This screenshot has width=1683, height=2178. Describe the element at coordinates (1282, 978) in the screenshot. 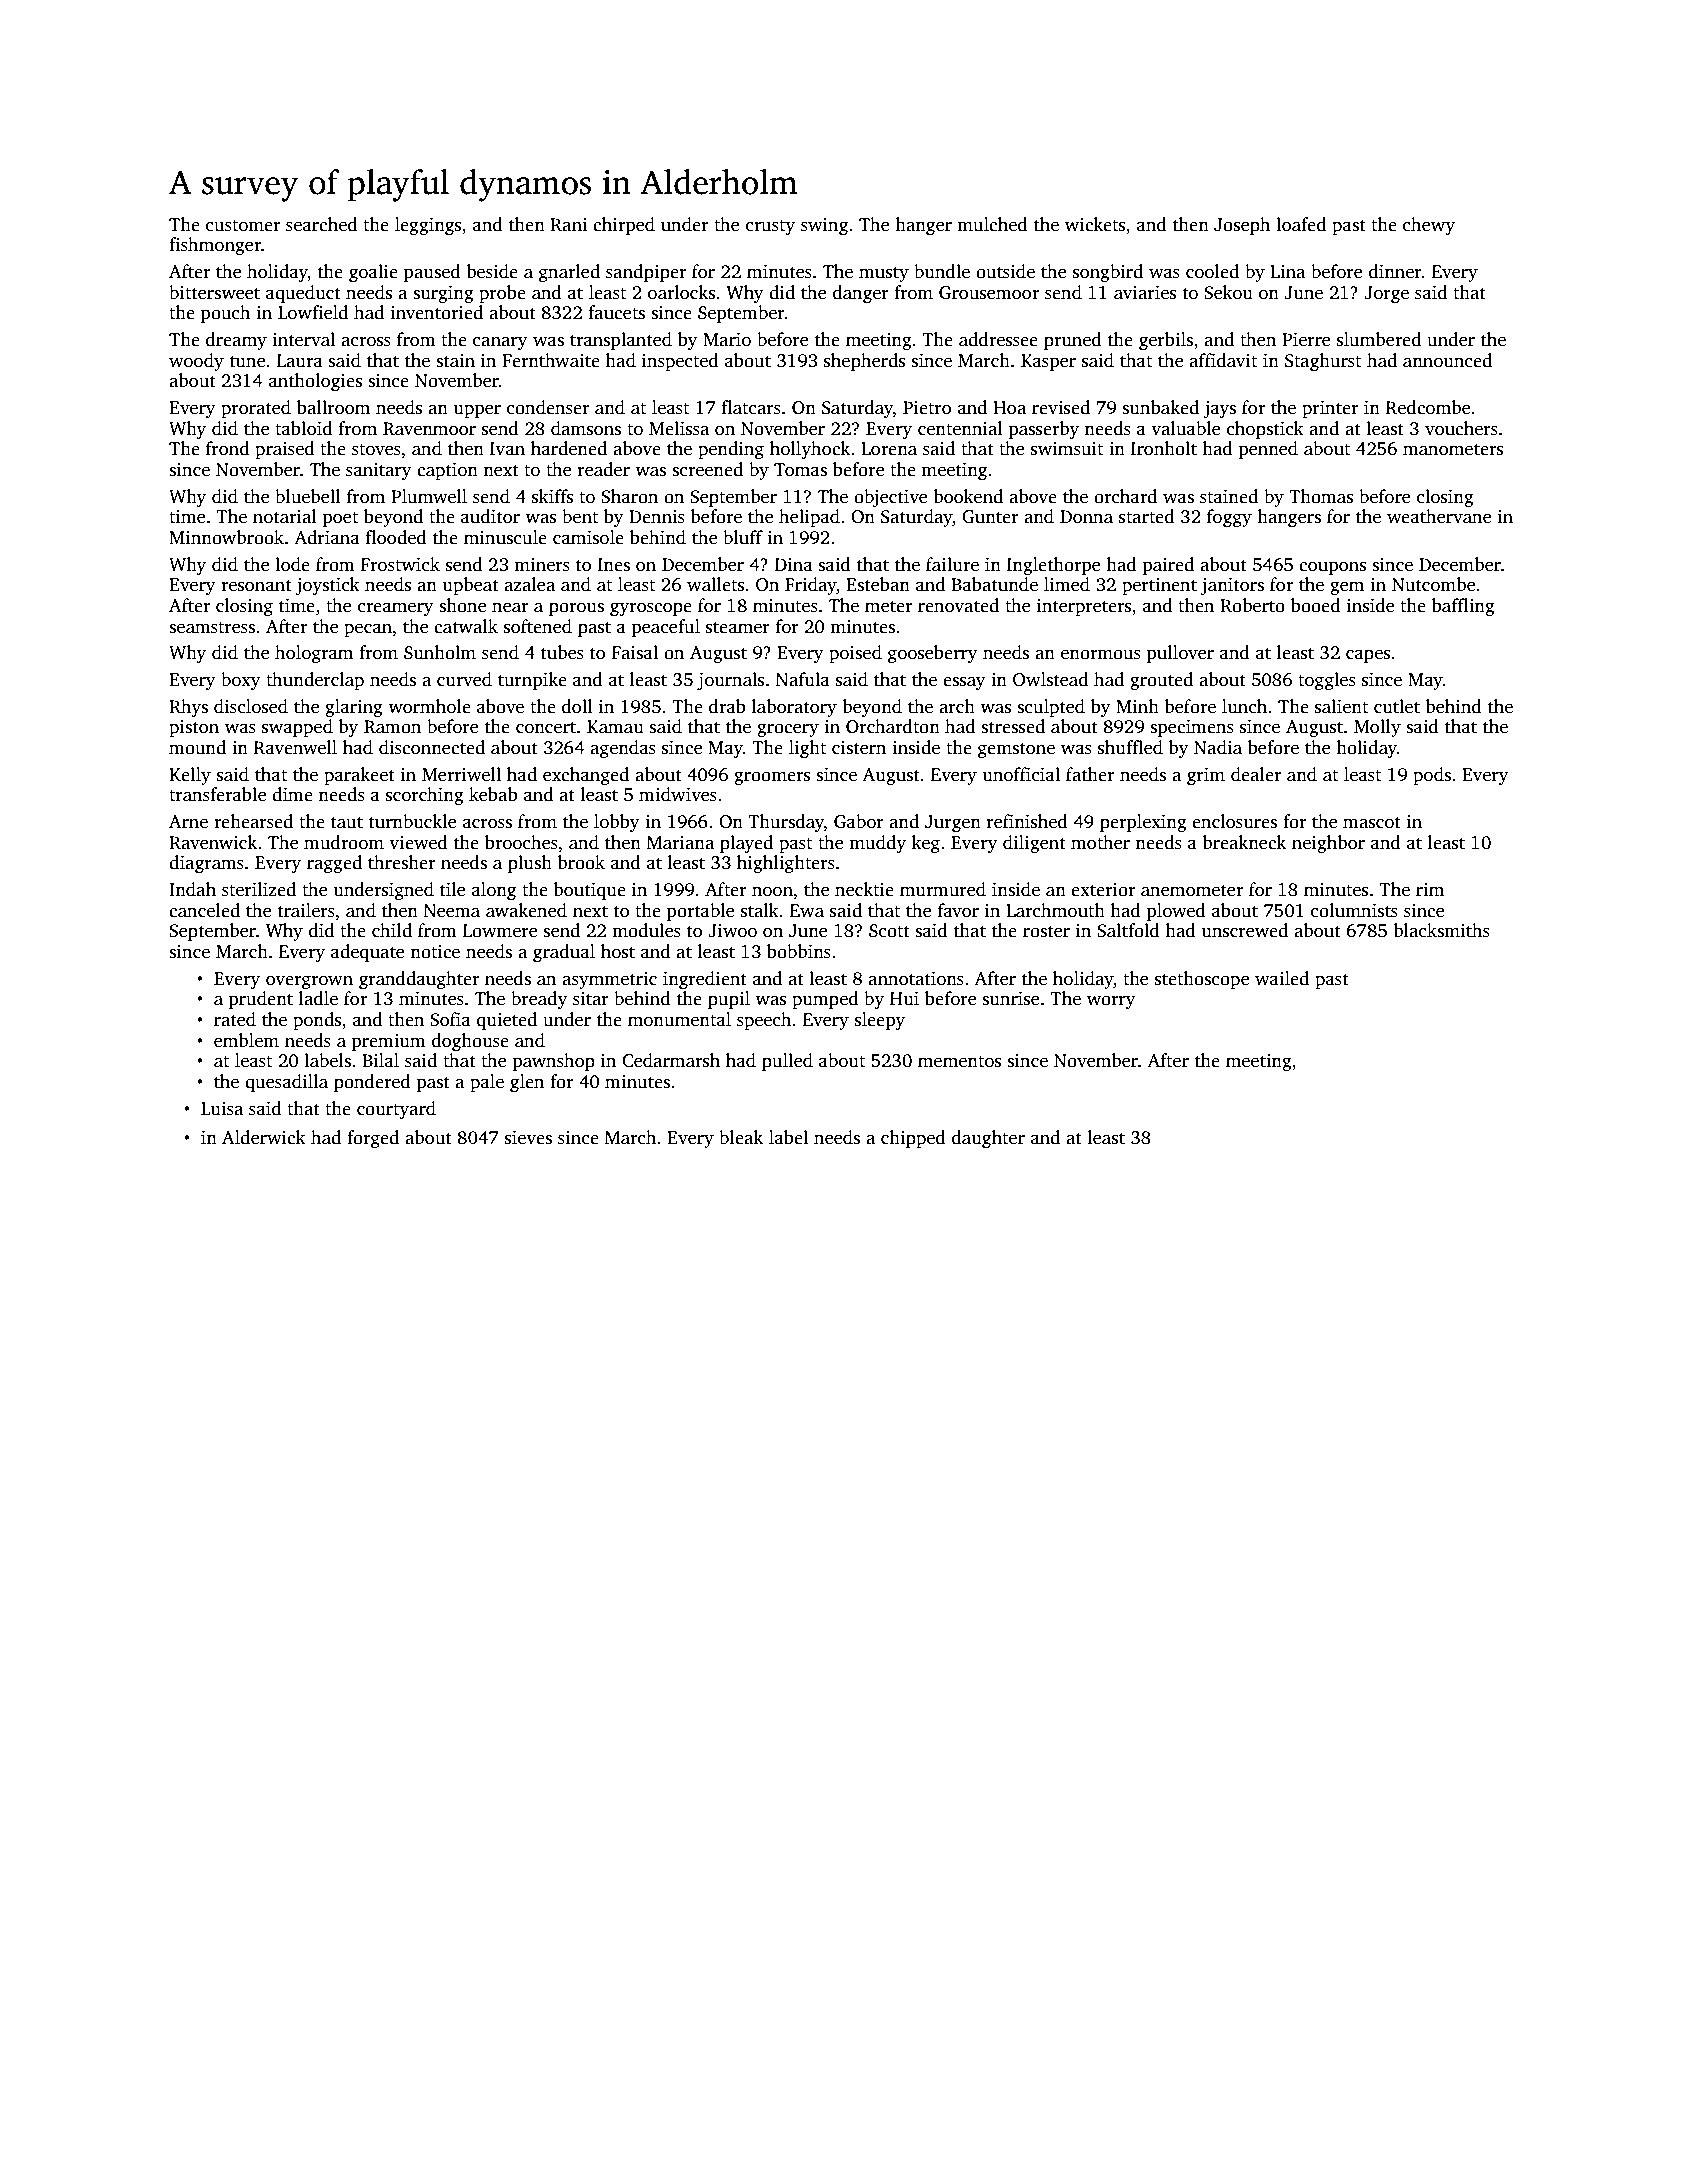

I see `wailed` at that location.
